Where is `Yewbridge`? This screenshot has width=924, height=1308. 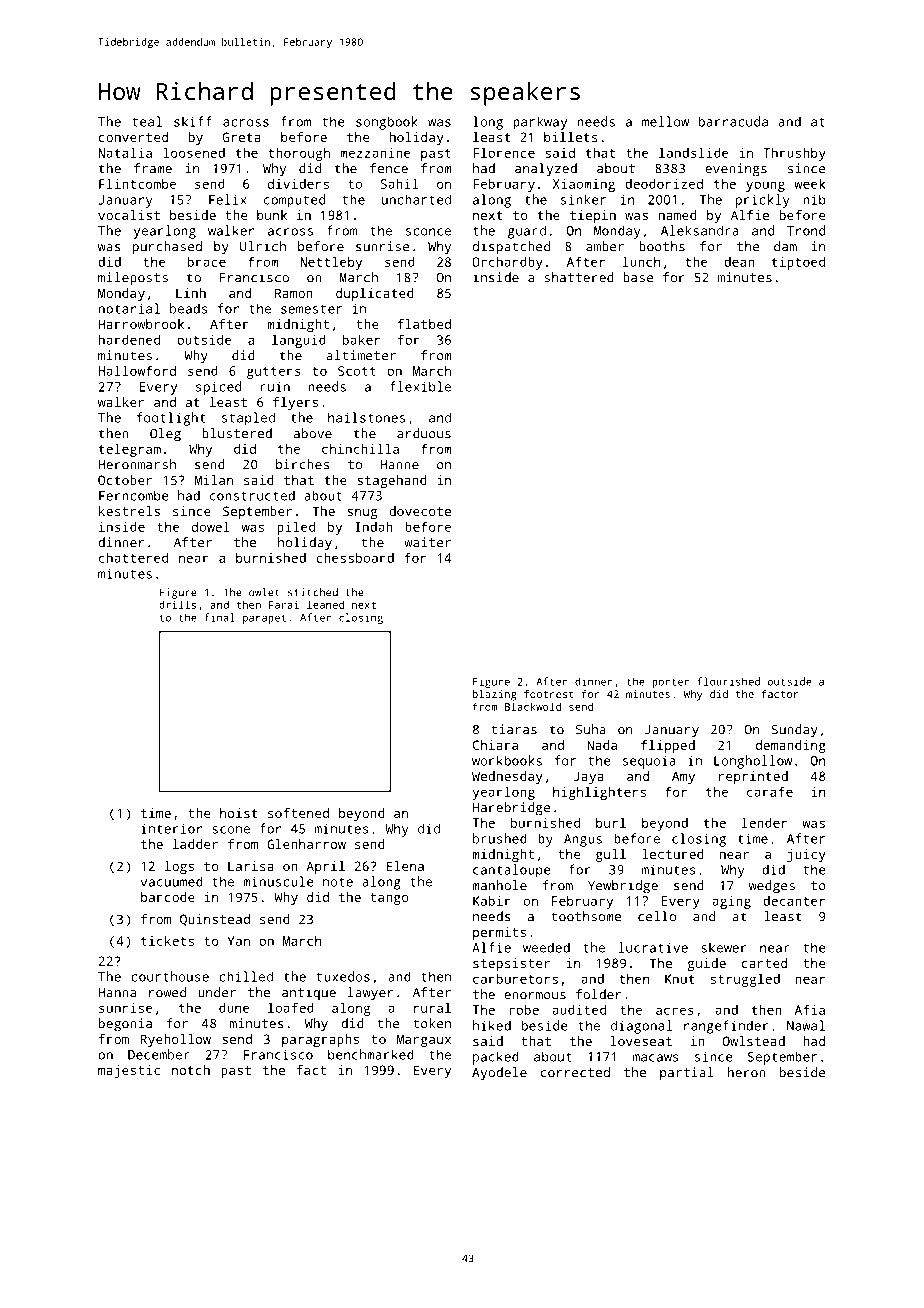
Yewbridge is located at coordinates (623, 887).
